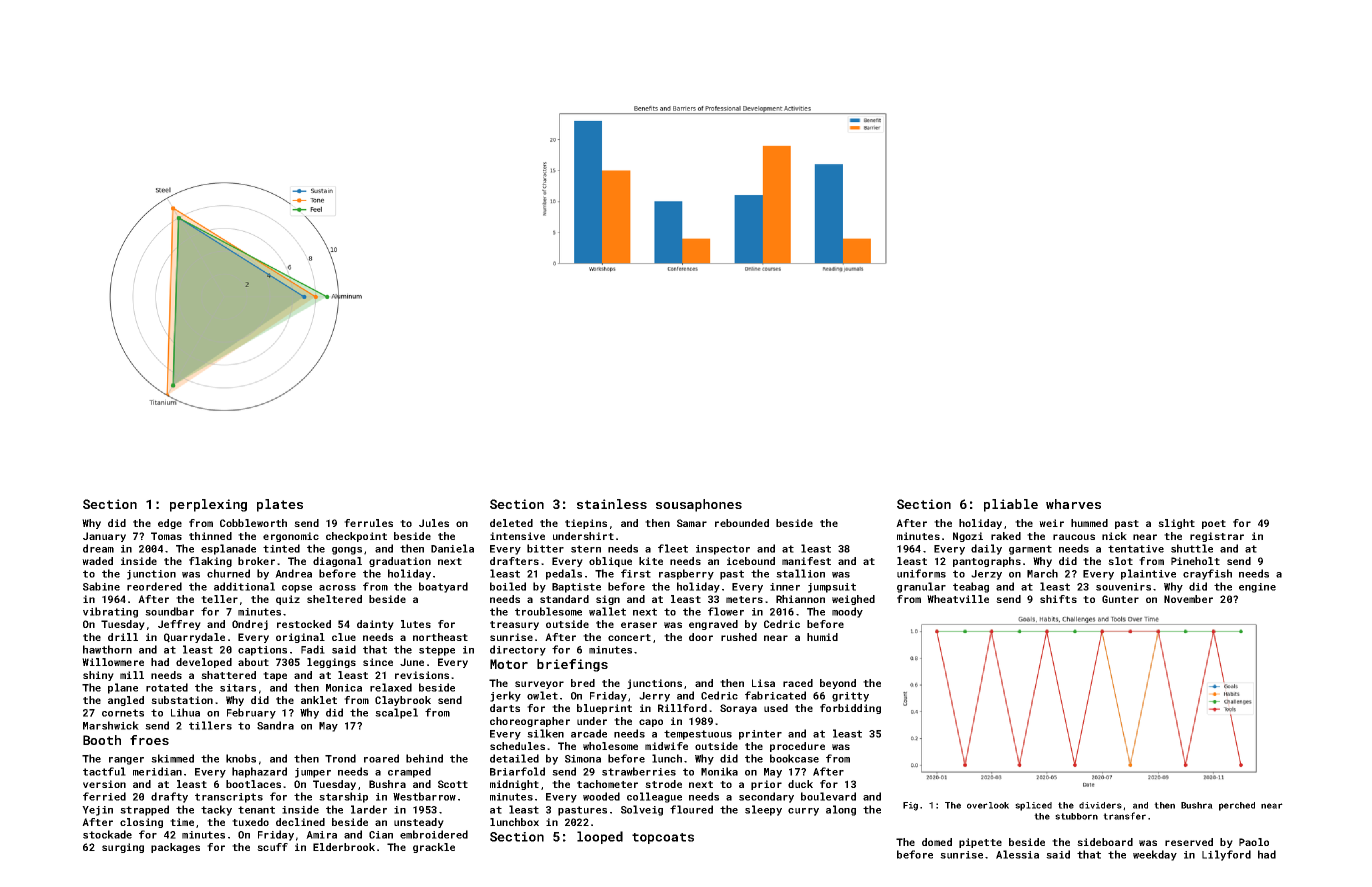  Describe the element at coordinates (204, 663) in the screenshot. I see `developed` at that location.
